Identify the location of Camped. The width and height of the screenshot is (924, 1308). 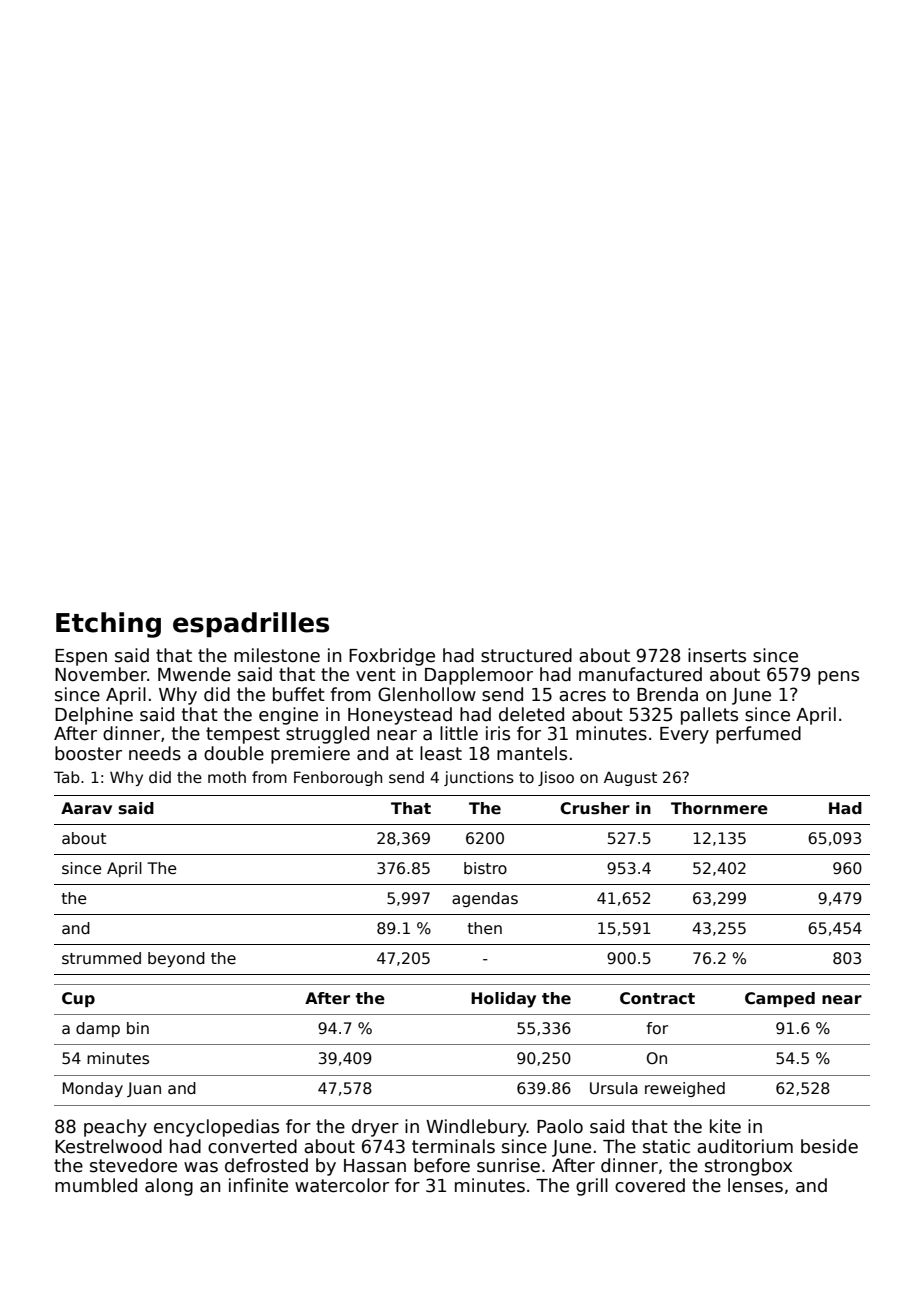
(780, 999).
